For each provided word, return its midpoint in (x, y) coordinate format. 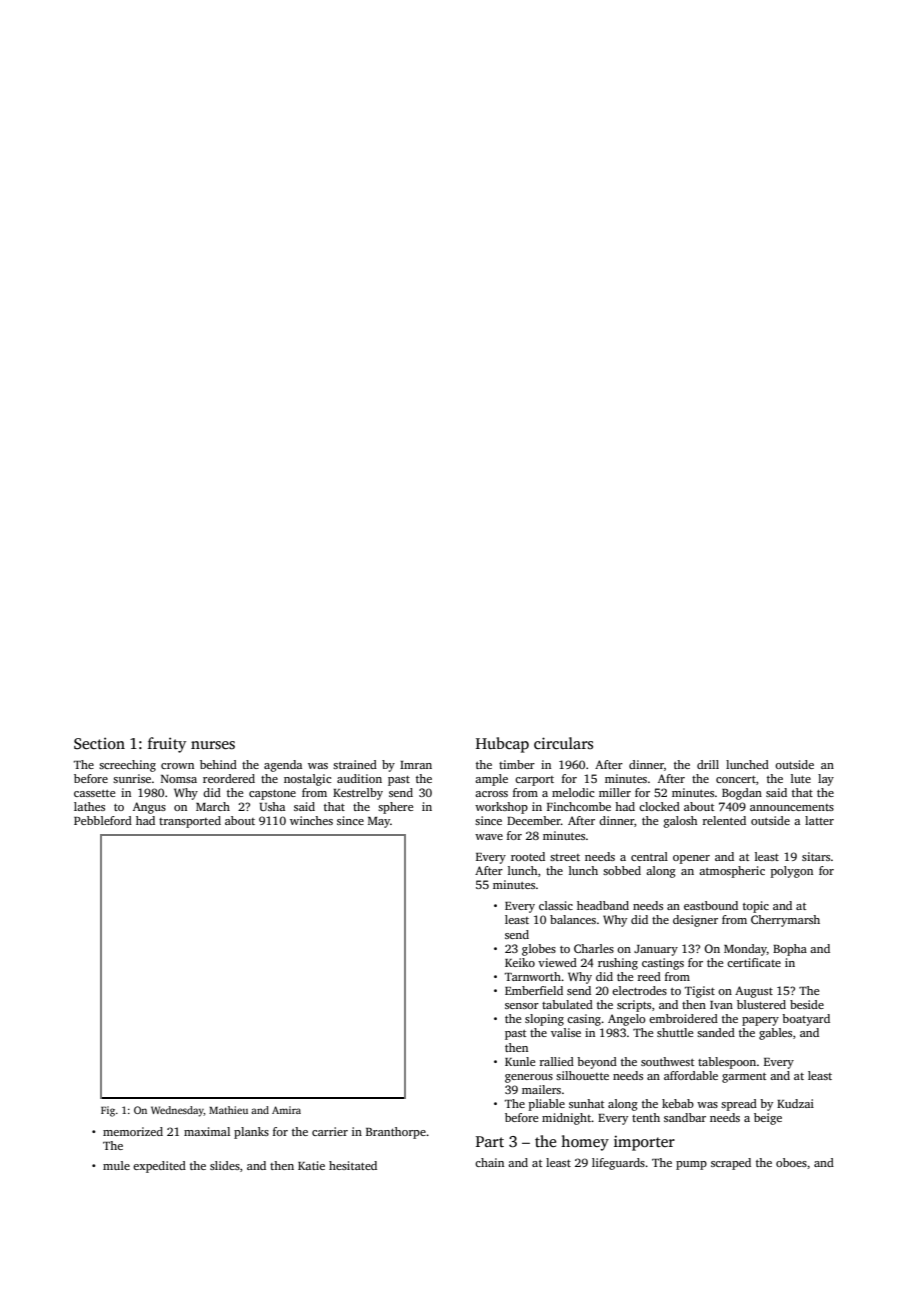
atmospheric (732, 872)
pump (691, 1165)
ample (491, 780)
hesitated (353, 1165)
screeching (127, 766)
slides (225, 1165)
